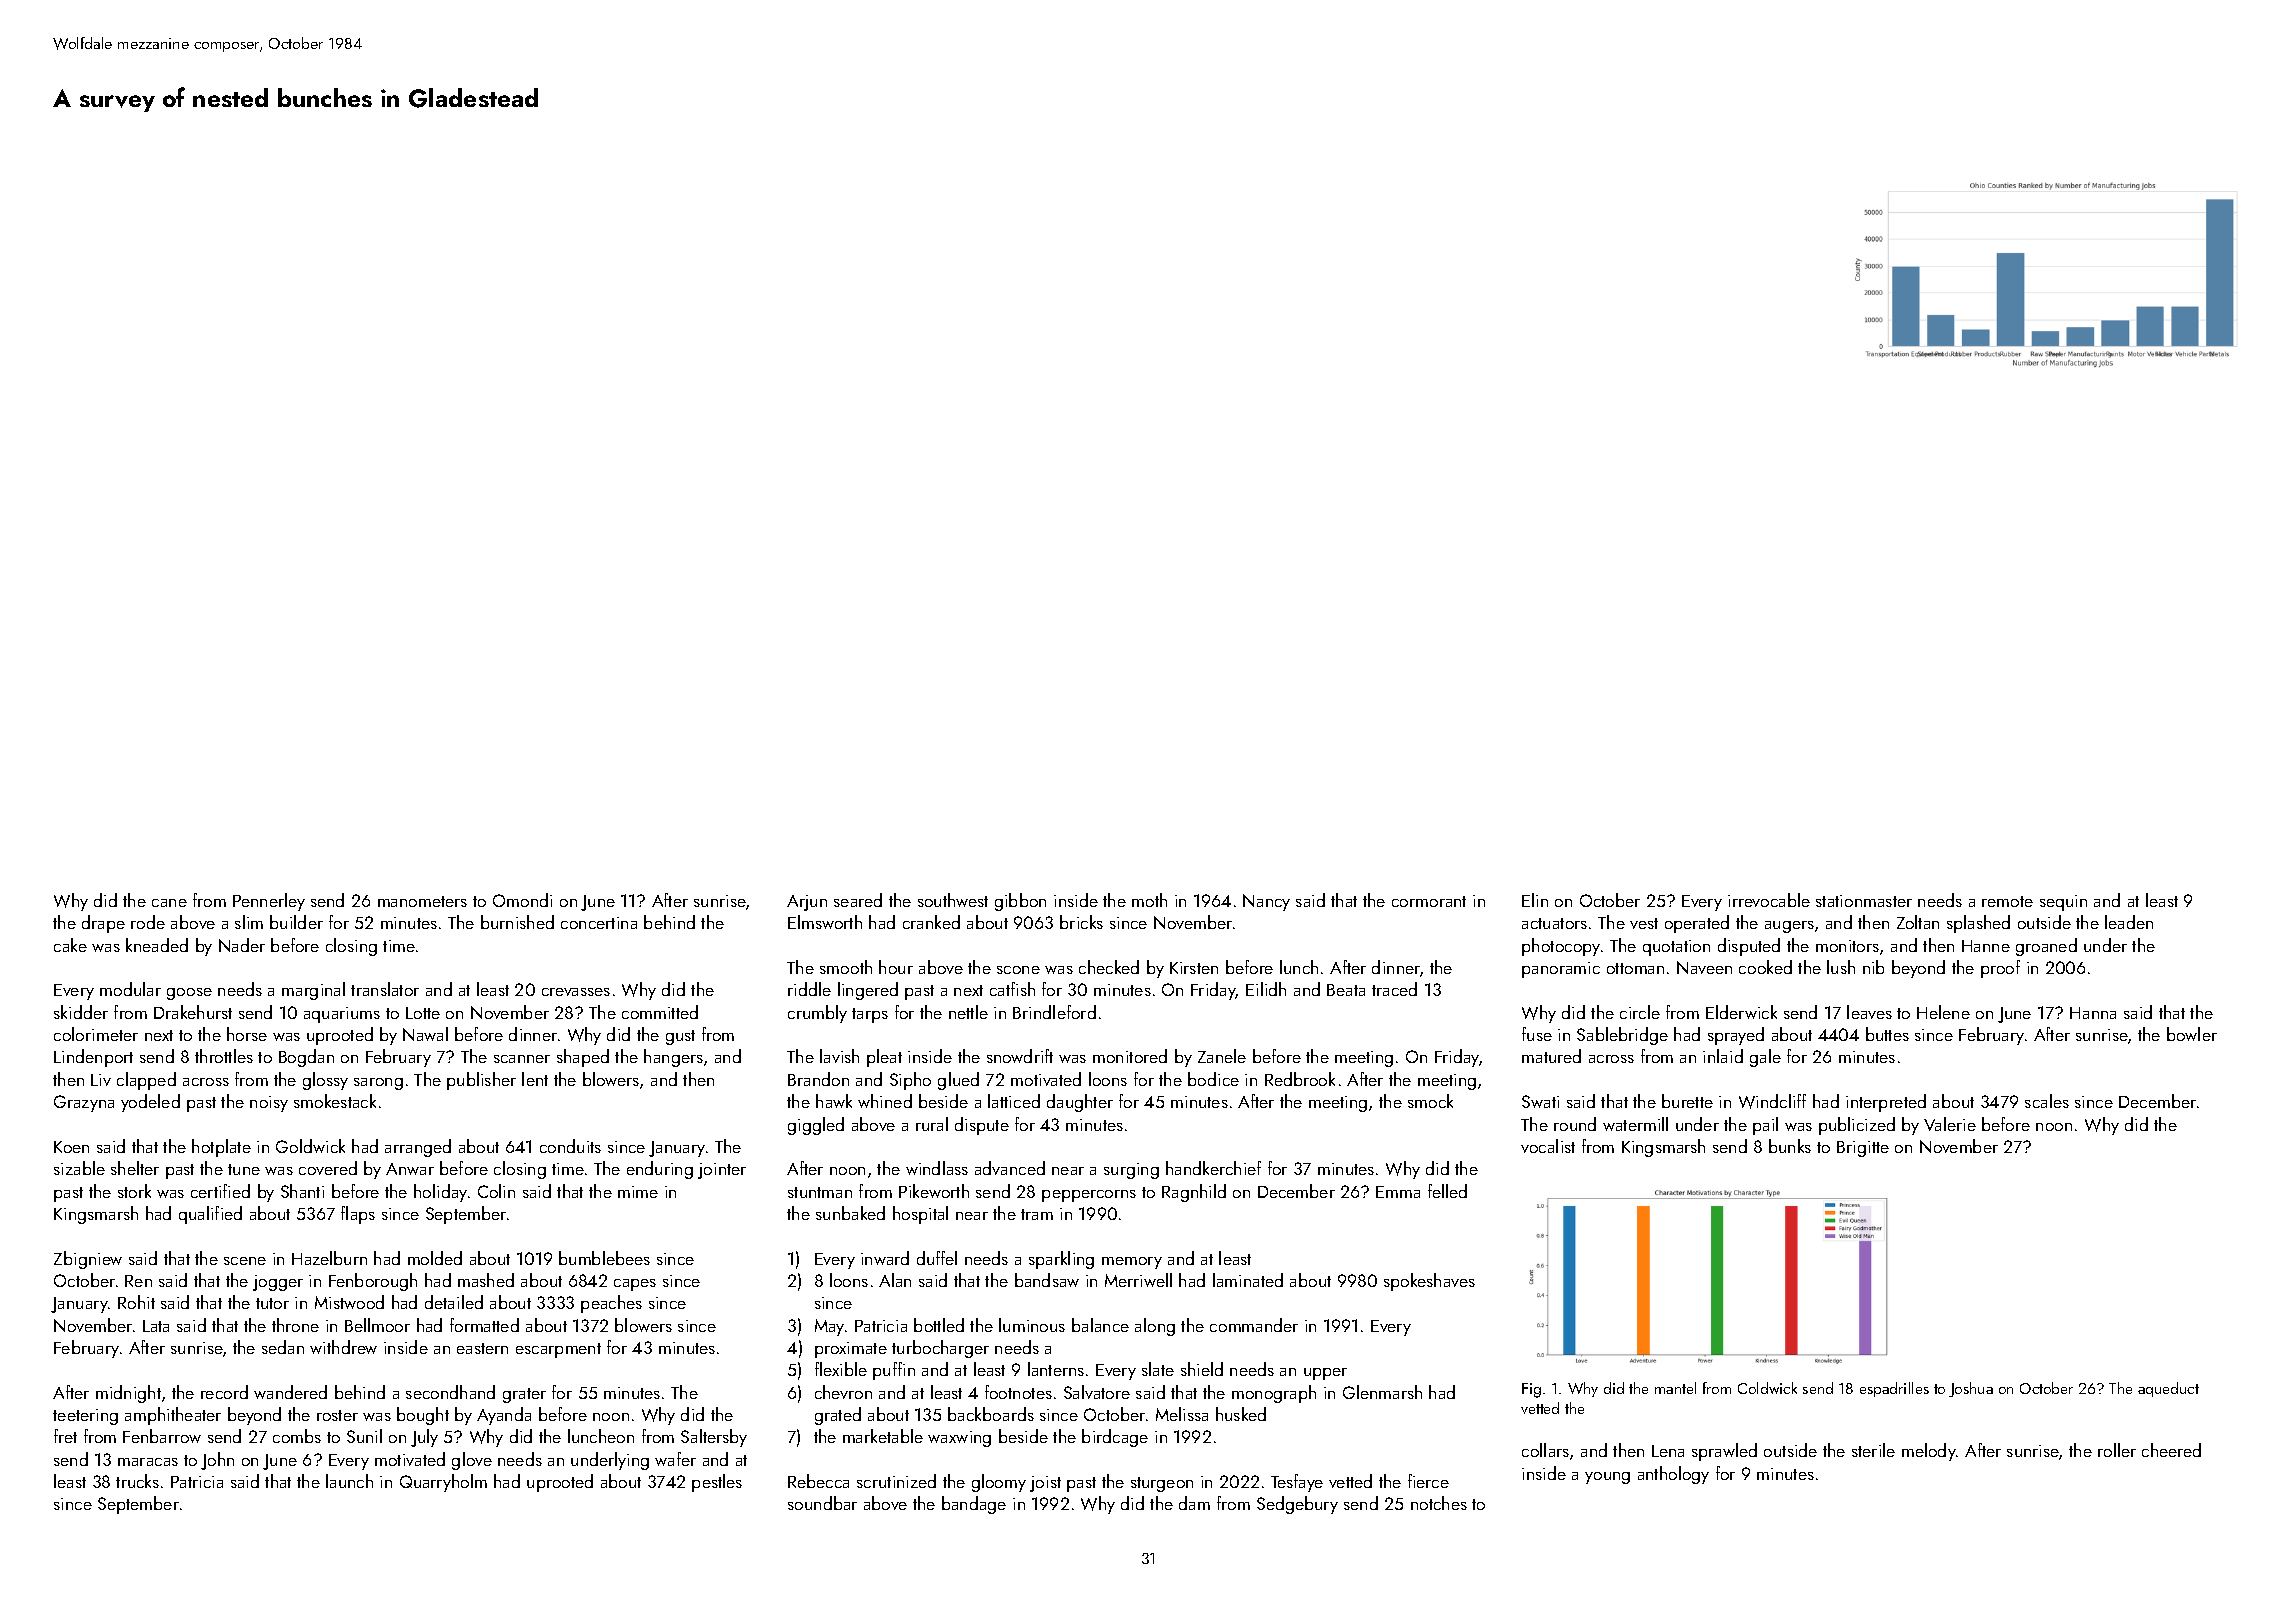 This image has height=1614, width=2282. I want to click on Brigitte, so click(1863, 1149).
